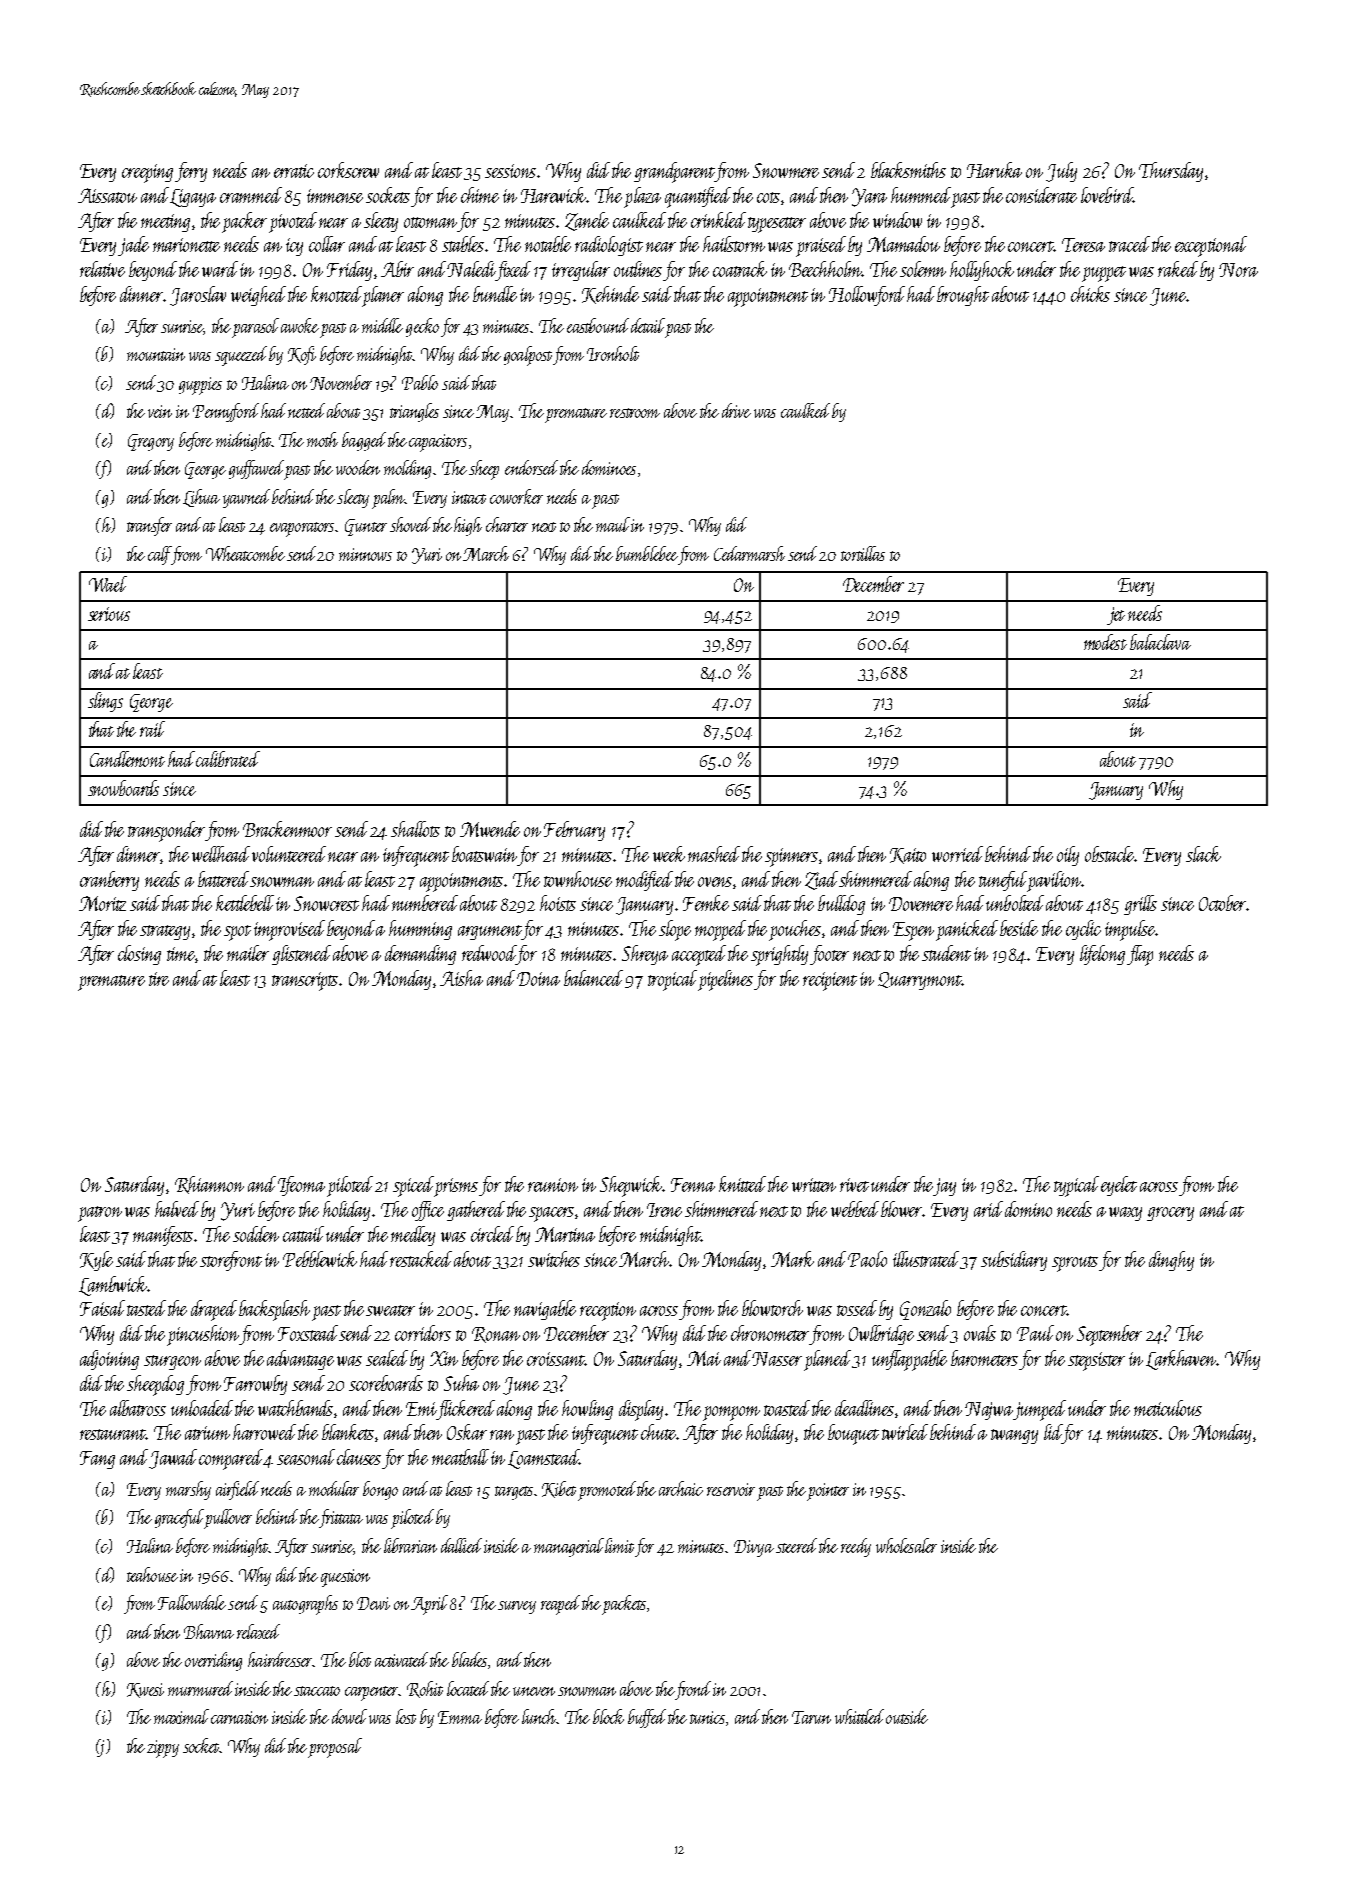 The width and height of the page is (1347, 1904). Describe the element at coordinates (306, 981) in the page. I see `transcripts` at that location.
